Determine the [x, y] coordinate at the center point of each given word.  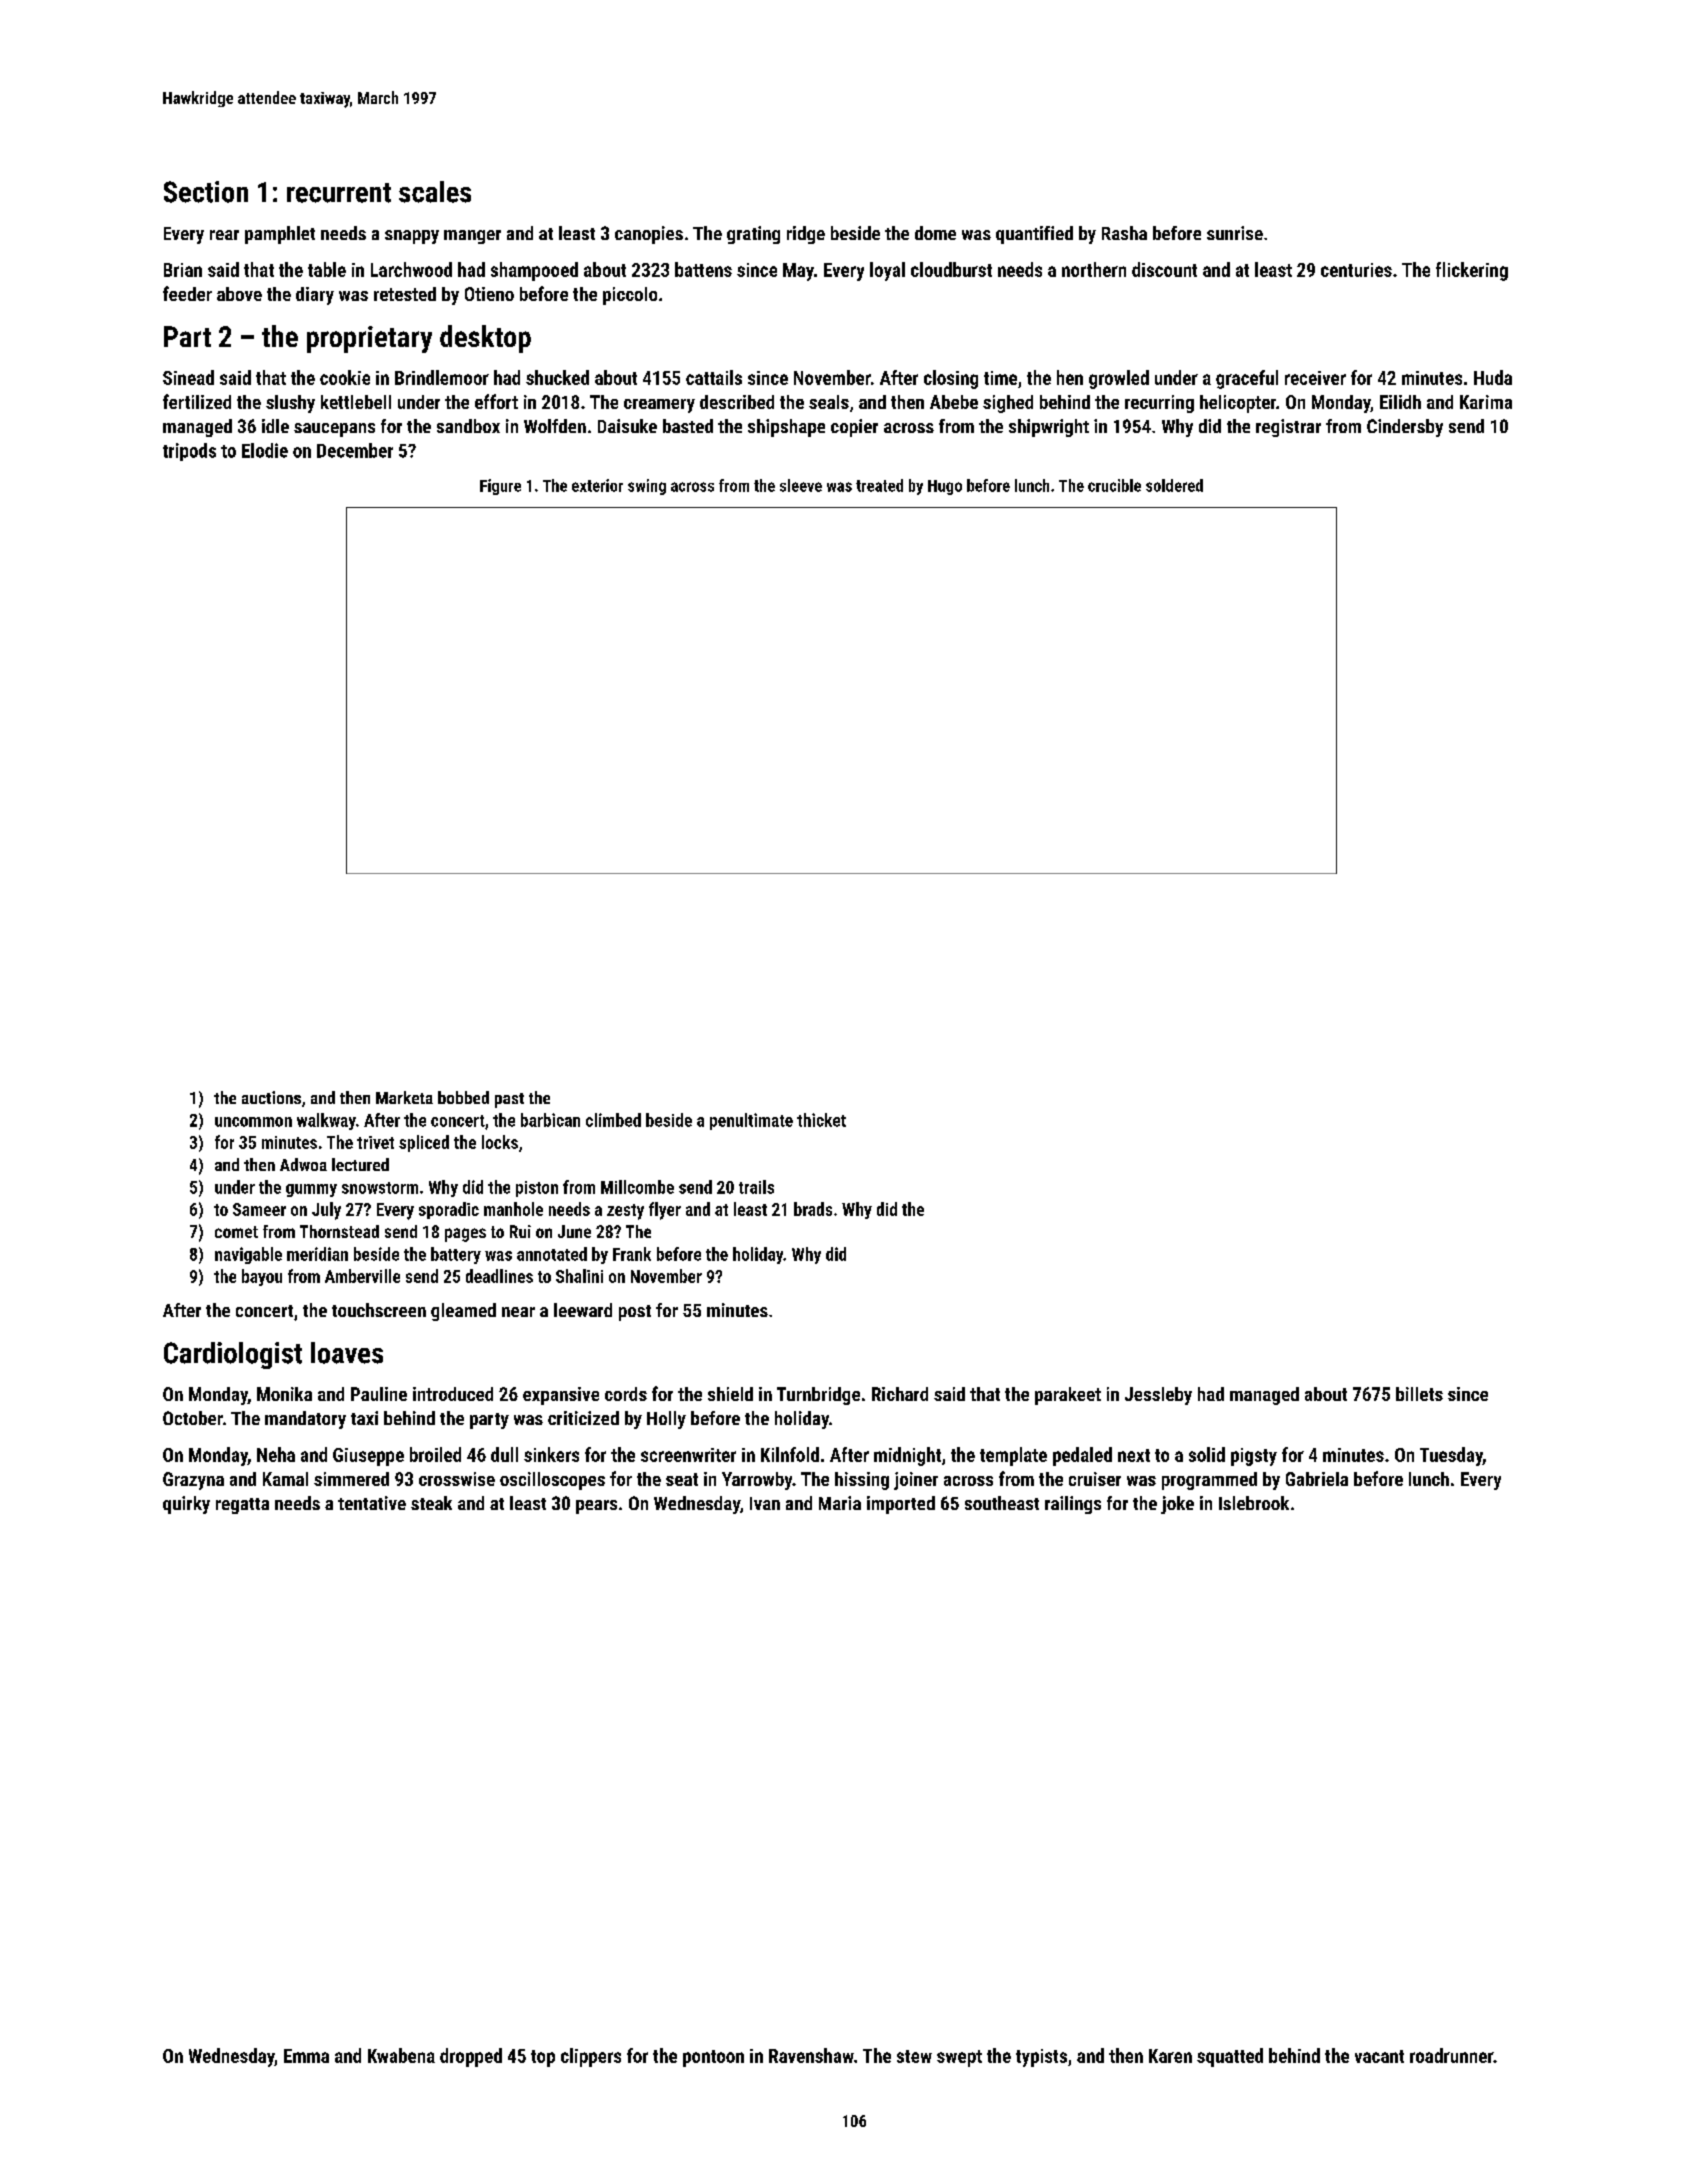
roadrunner [1451, 2055]
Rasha [1124, 233]
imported [901, 1505]
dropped [471, 2057]
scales [435, 192]
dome [935, 233]
